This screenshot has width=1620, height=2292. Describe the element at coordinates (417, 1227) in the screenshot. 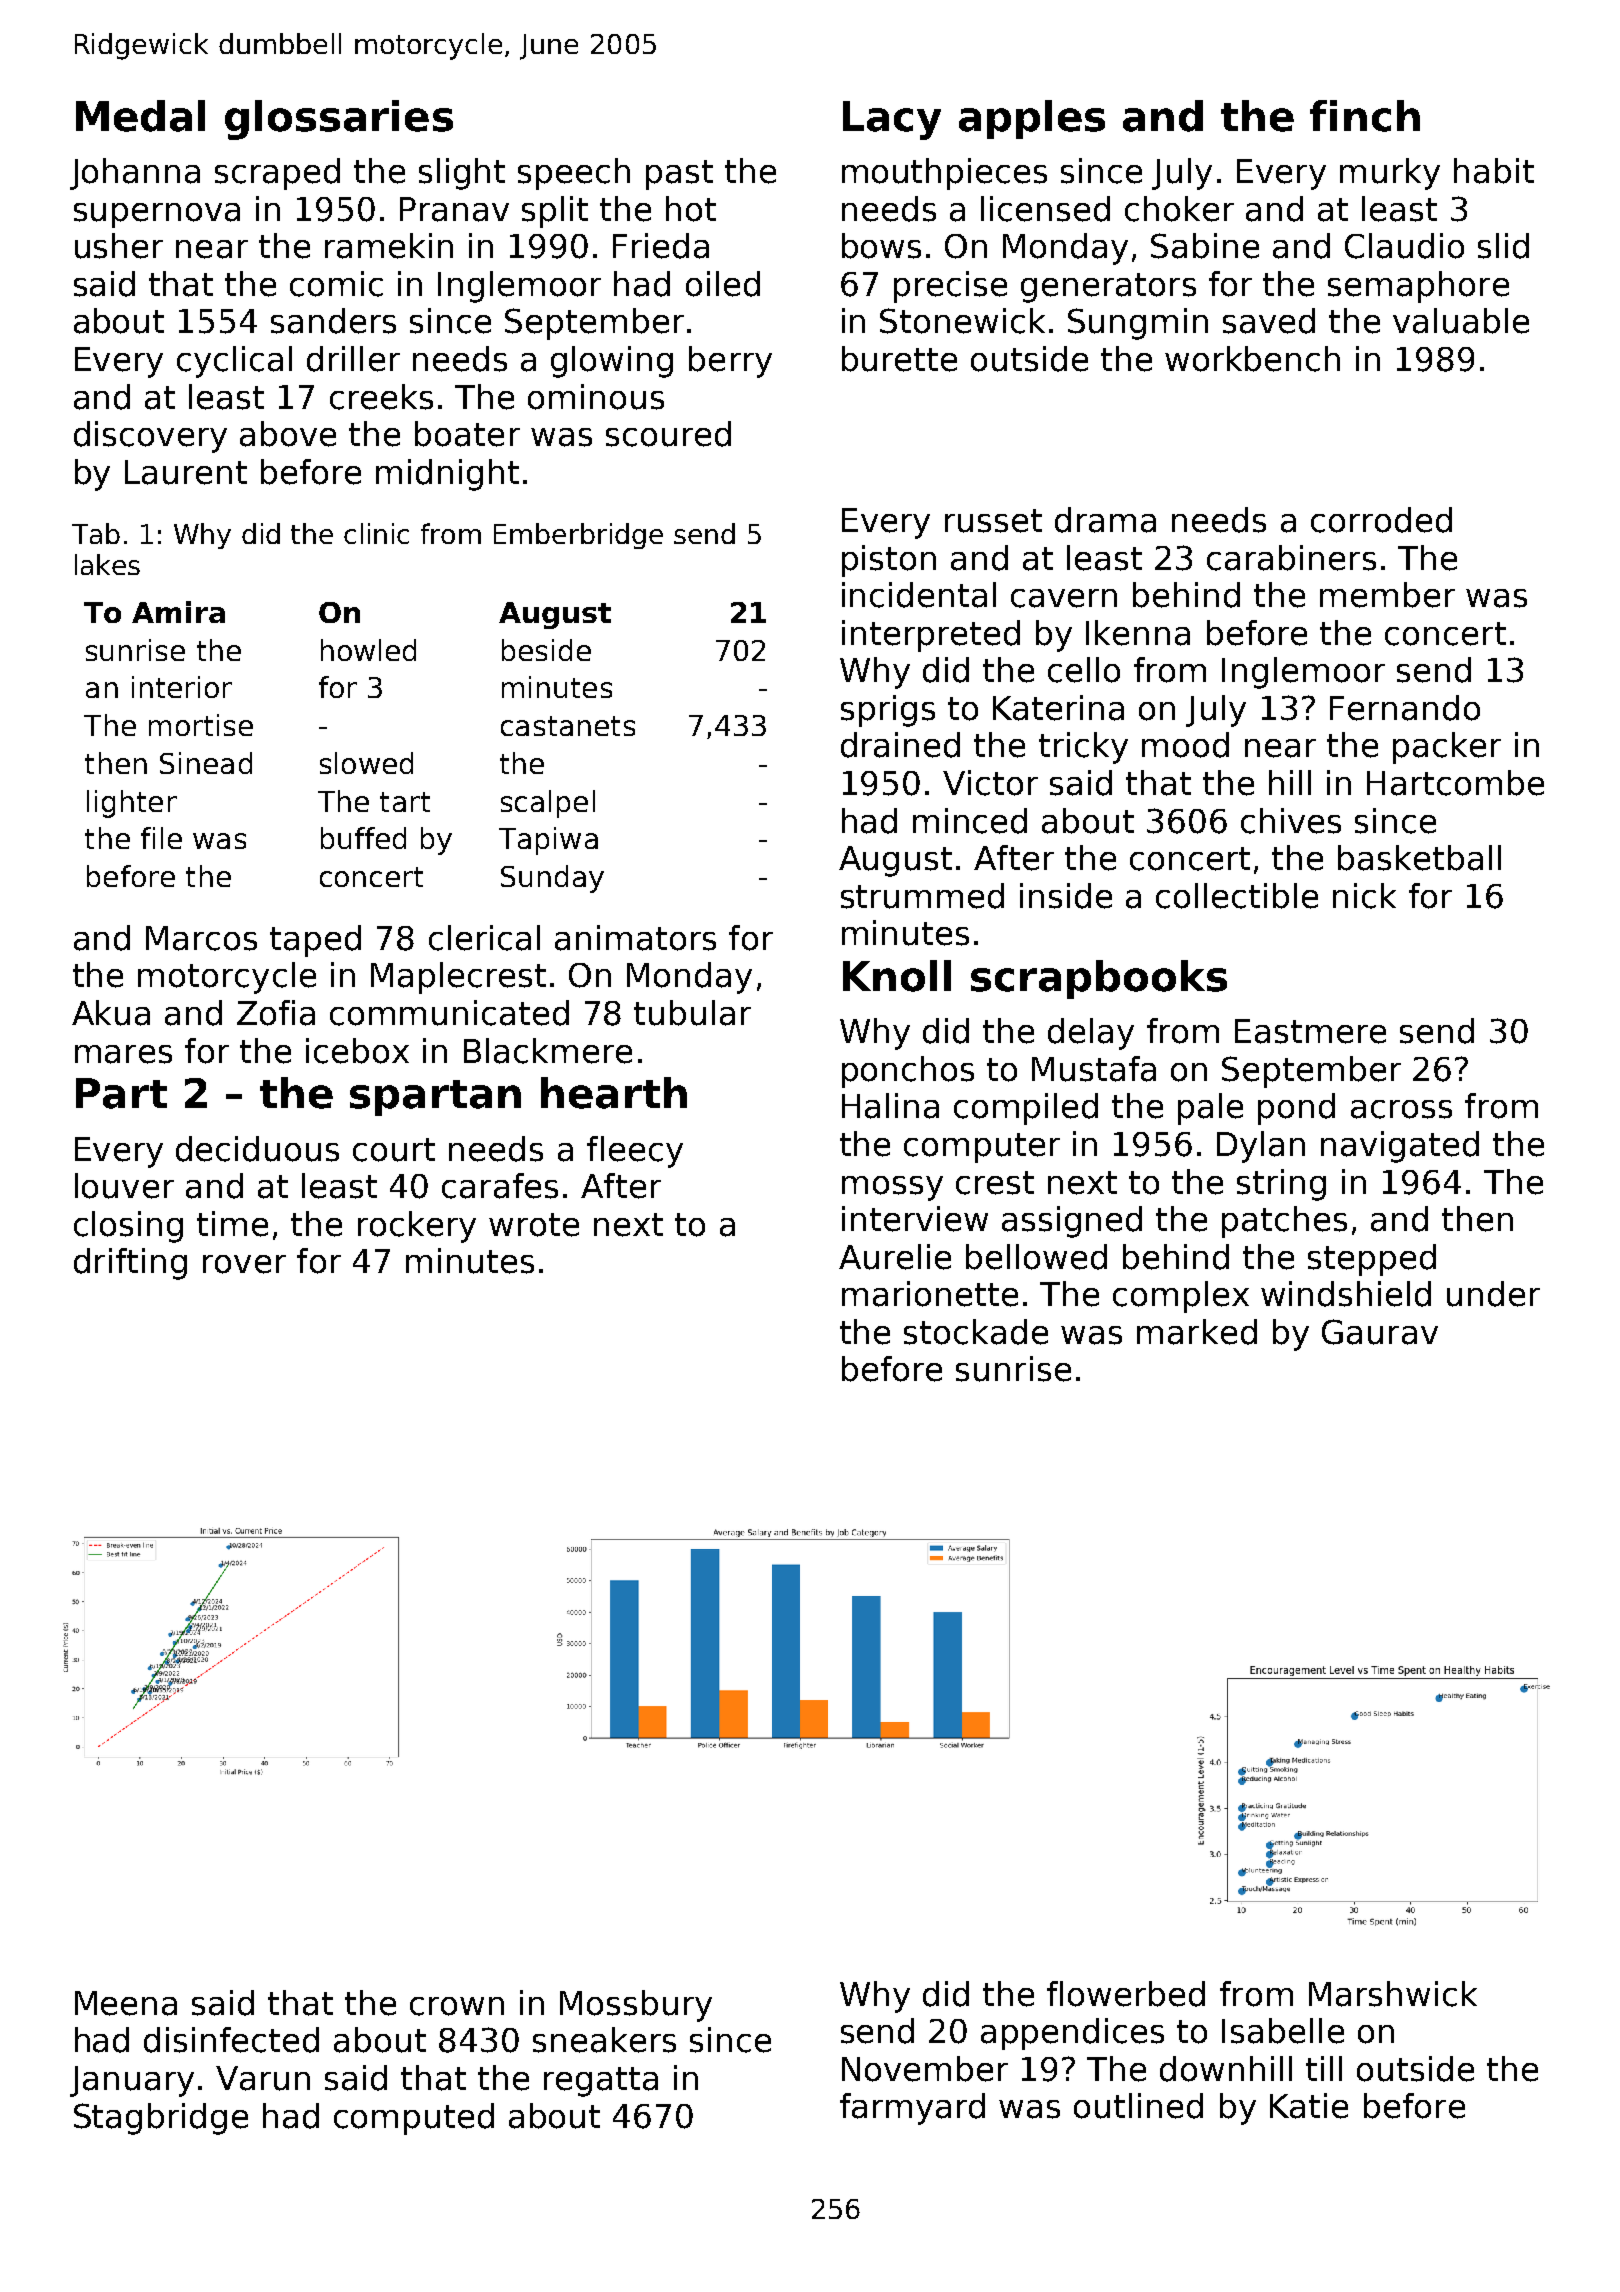

I see `rockery` at that location.
